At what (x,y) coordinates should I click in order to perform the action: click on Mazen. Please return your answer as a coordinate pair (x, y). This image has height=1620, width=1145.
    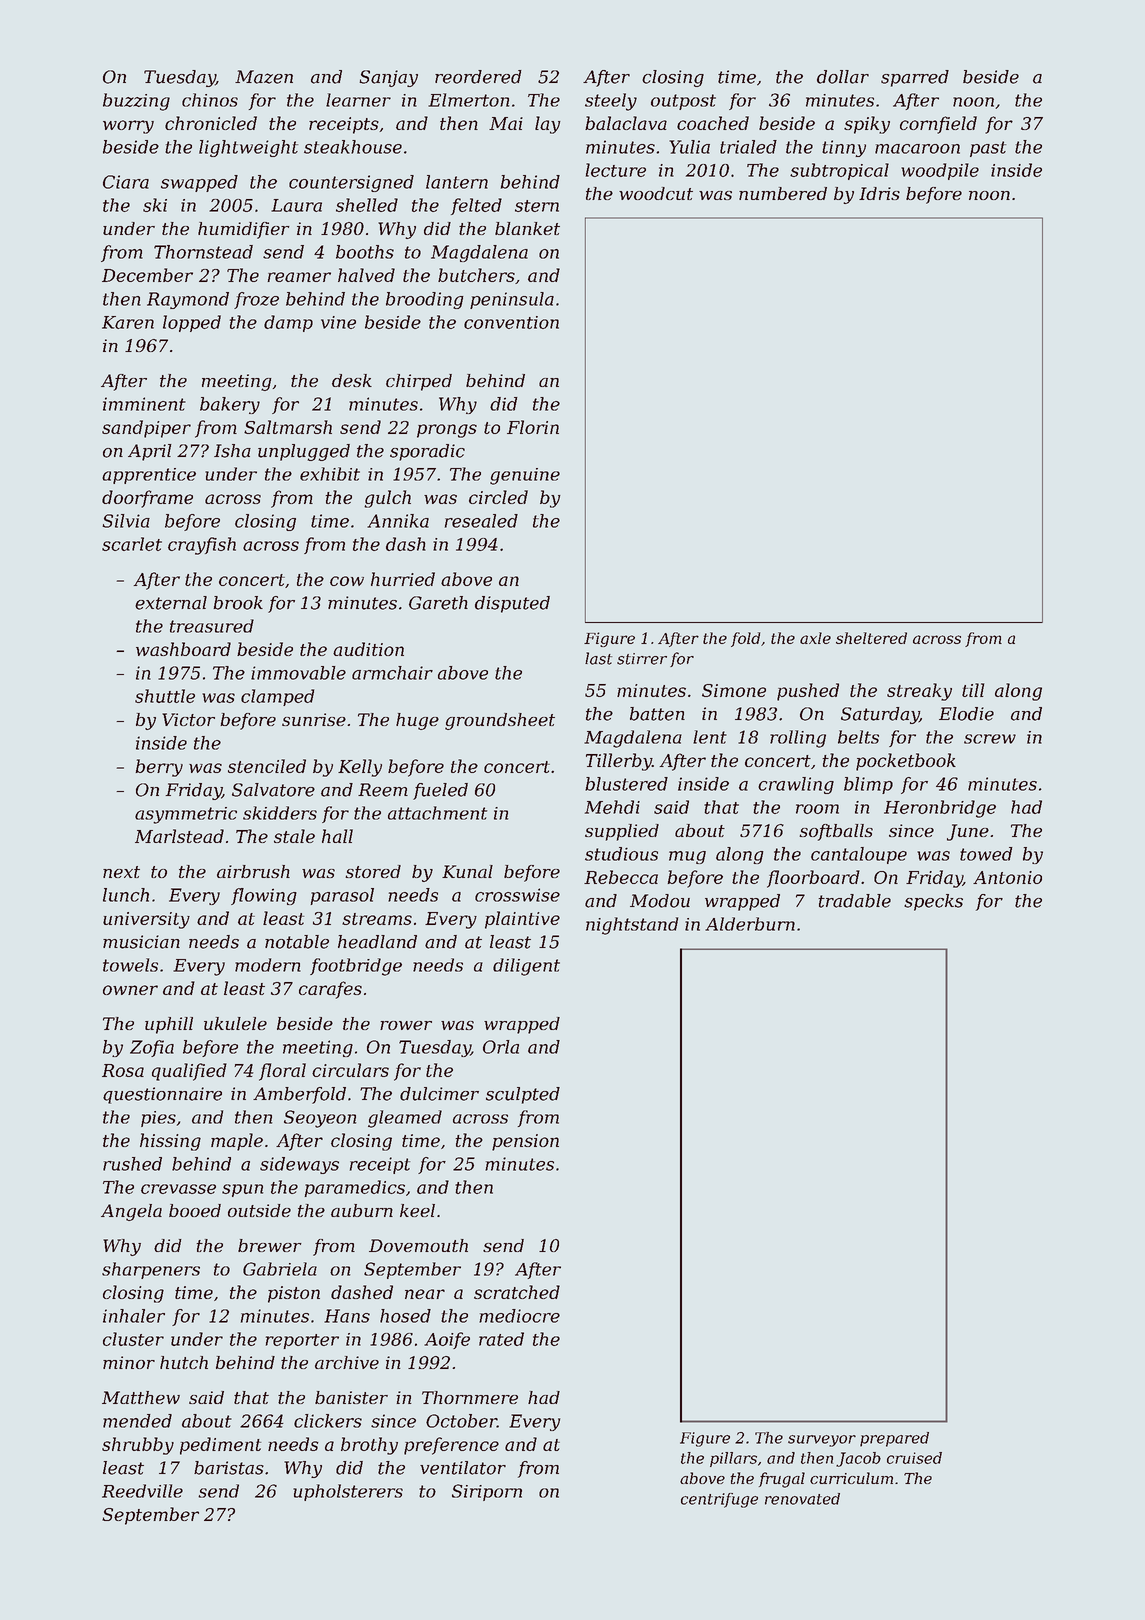
    Looking at the image, I should click on (264, 77).
